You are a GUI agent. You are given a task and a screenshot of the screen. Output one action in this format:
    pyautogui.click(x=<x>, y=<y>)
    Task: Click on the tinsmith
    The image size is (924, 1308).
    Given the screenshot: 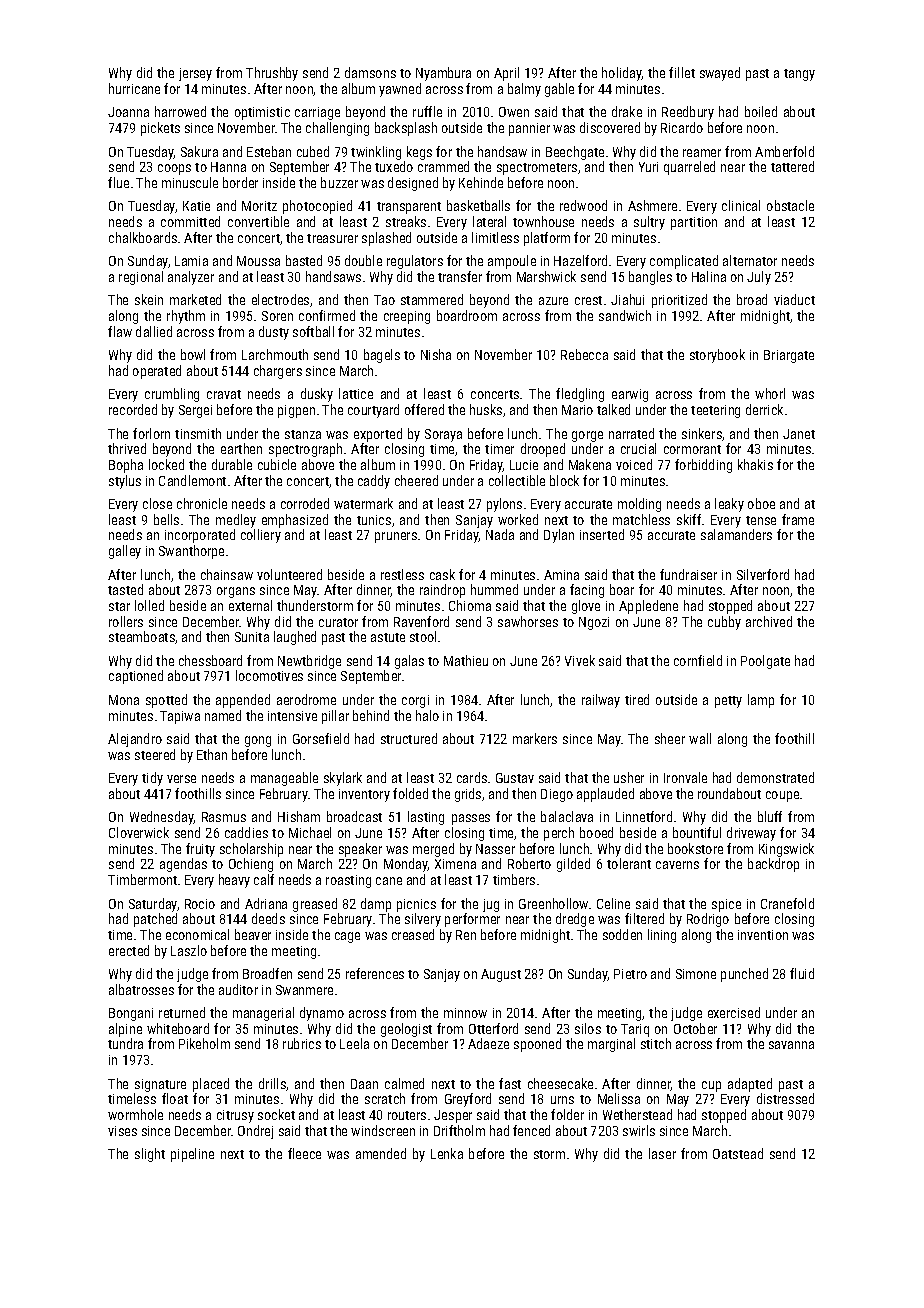 What is the action you would take?
    pyautogui.click(x=198, y=433)
